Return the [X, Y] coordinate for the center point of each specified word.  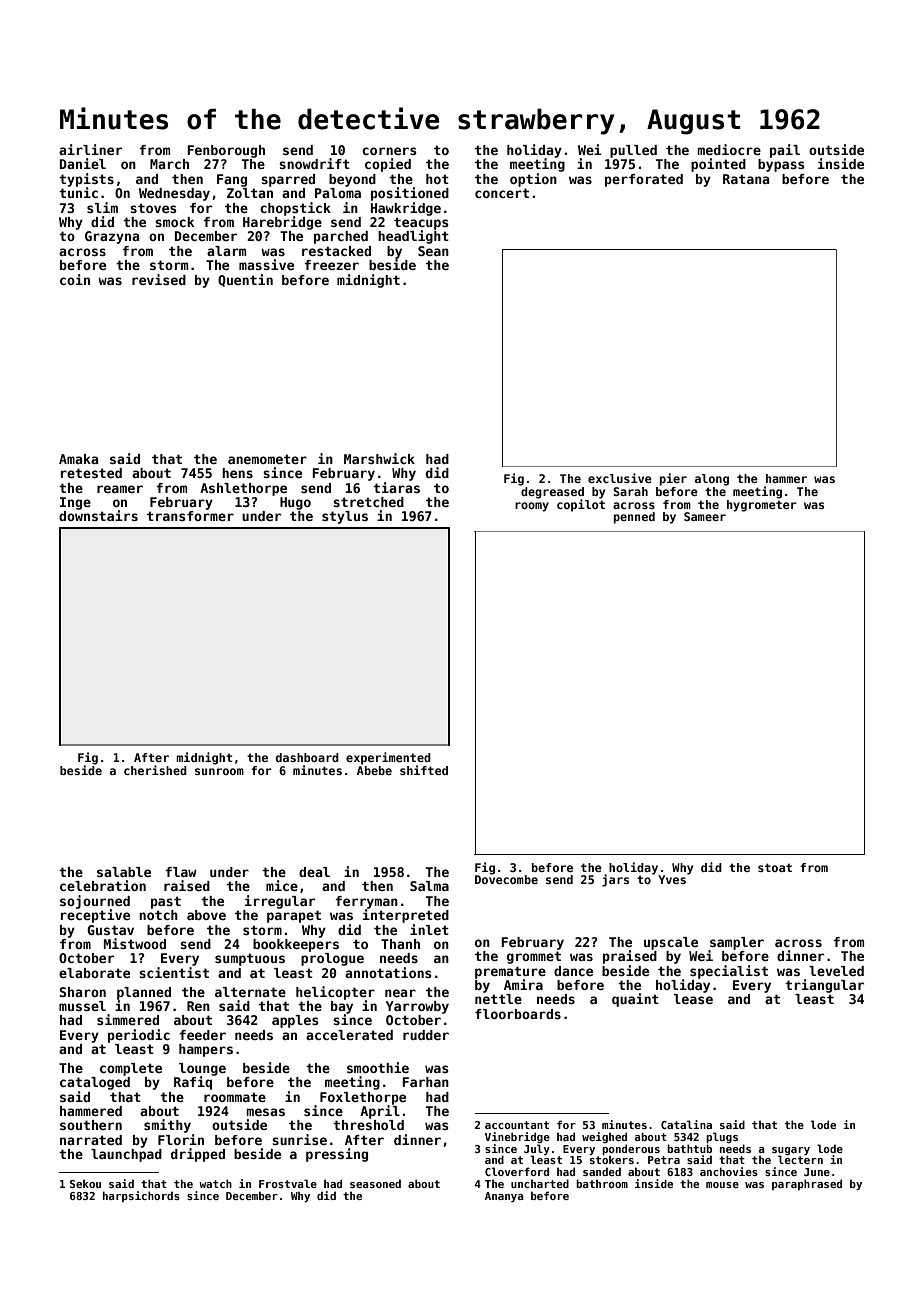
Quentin [245, 280]
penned [634, 518]
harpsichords [141, 1196]
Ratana [746, 179]
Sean [433, 251]
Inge [75, 503]
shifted [424, 770]
